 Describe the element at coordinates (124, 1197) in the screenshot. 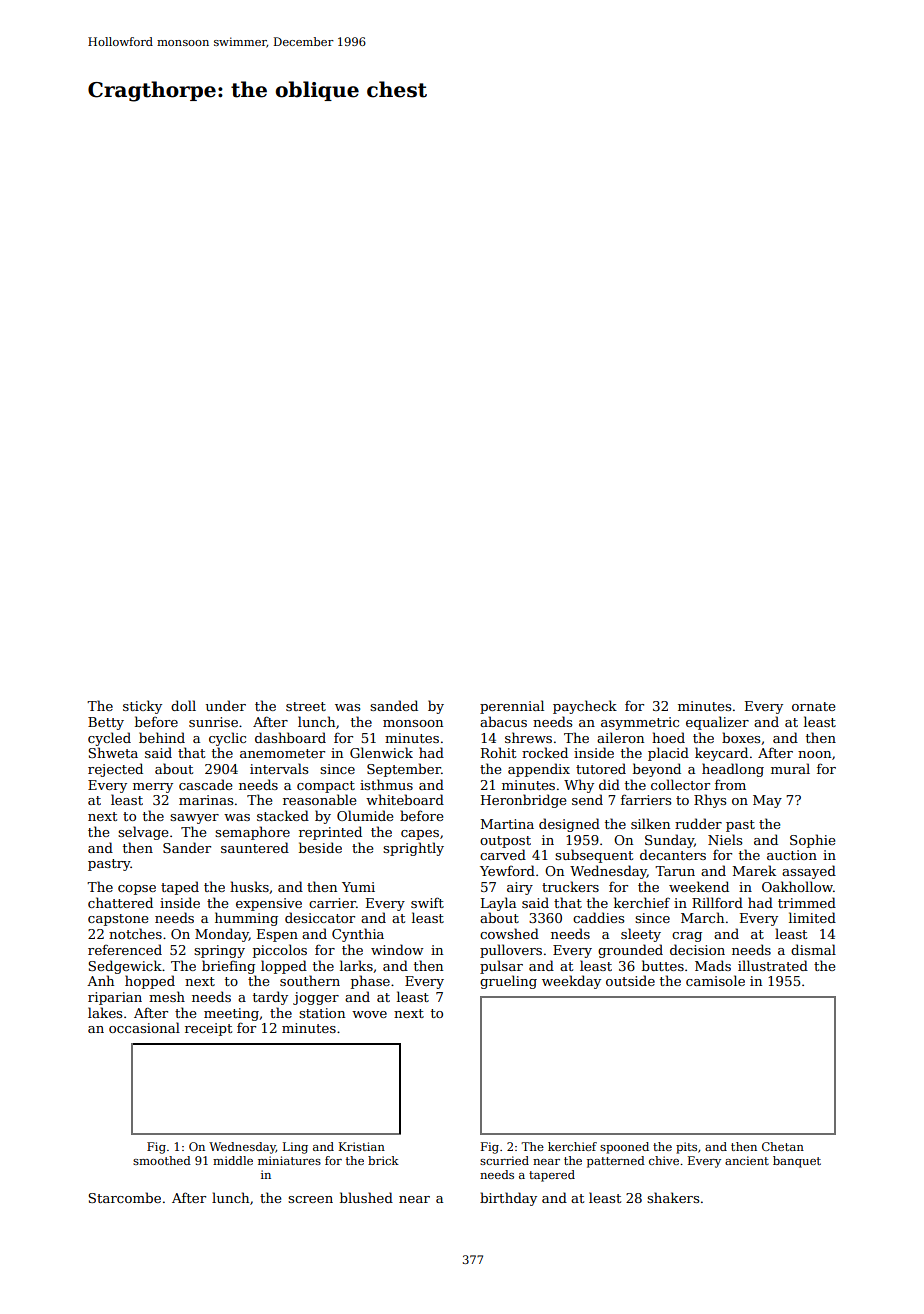

I see `Starcombe` at that location.
